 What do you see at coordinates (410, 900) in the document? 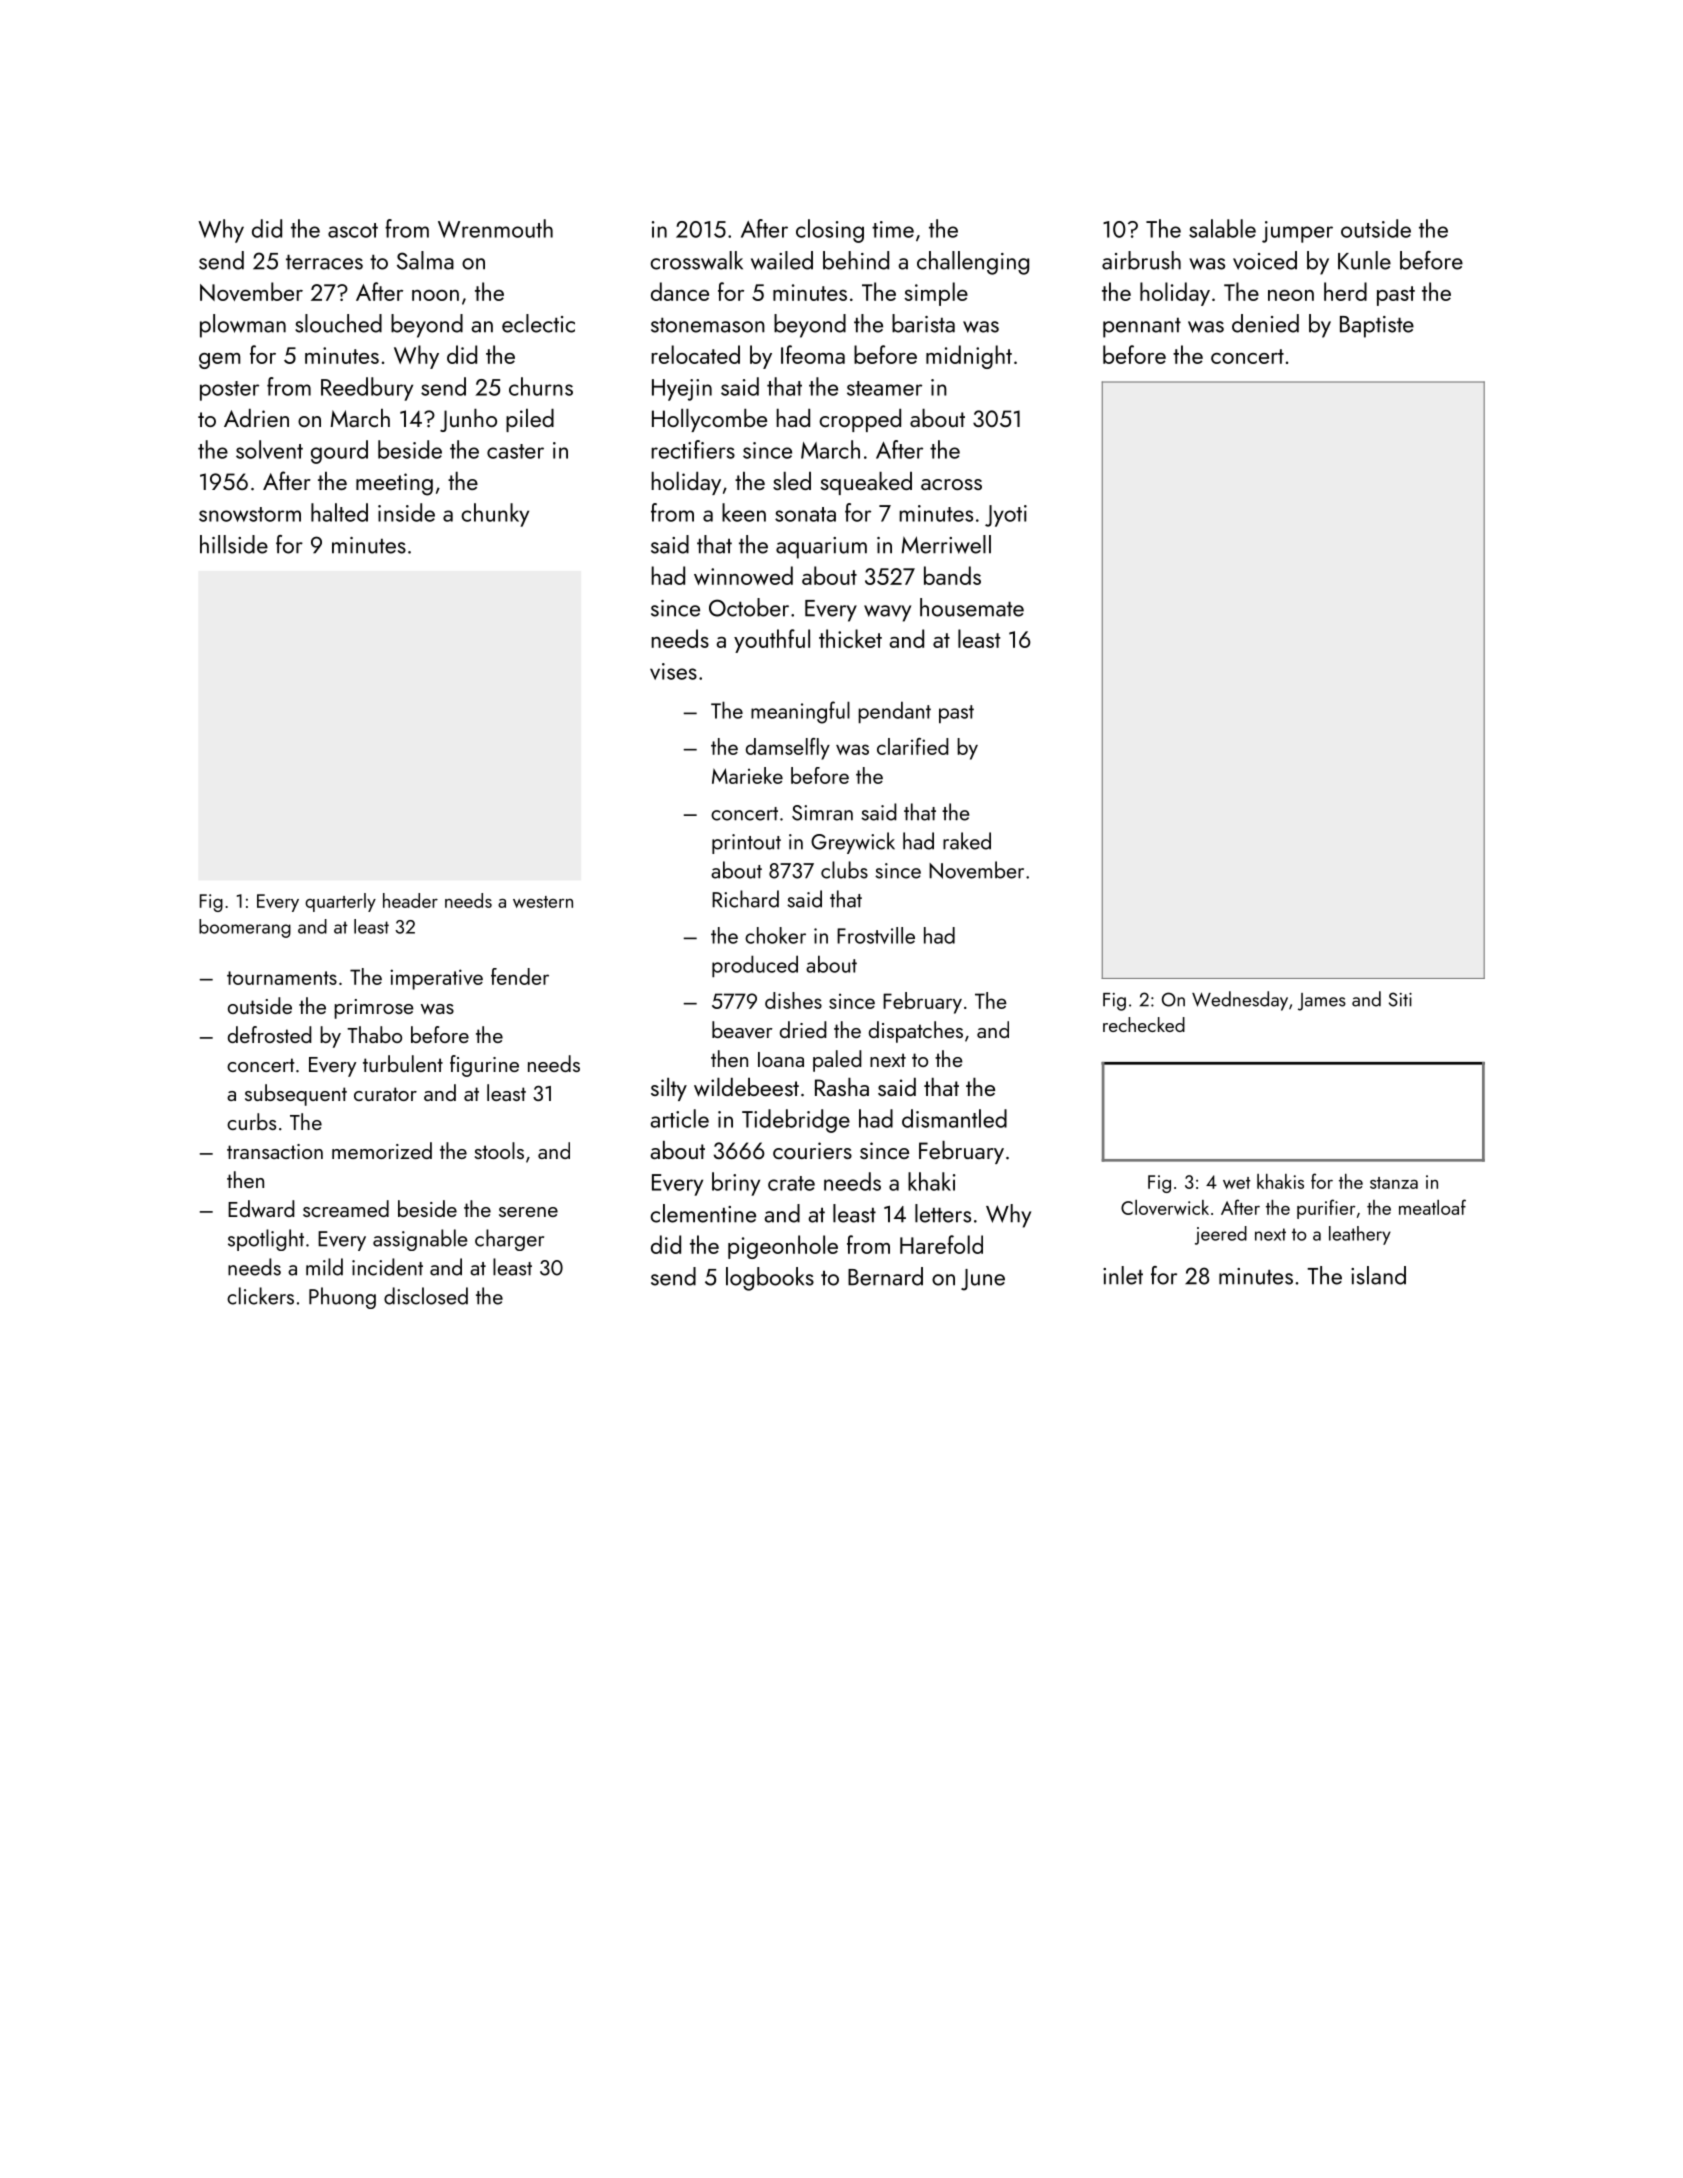
I see `header` at bounding box center [410, 900].
